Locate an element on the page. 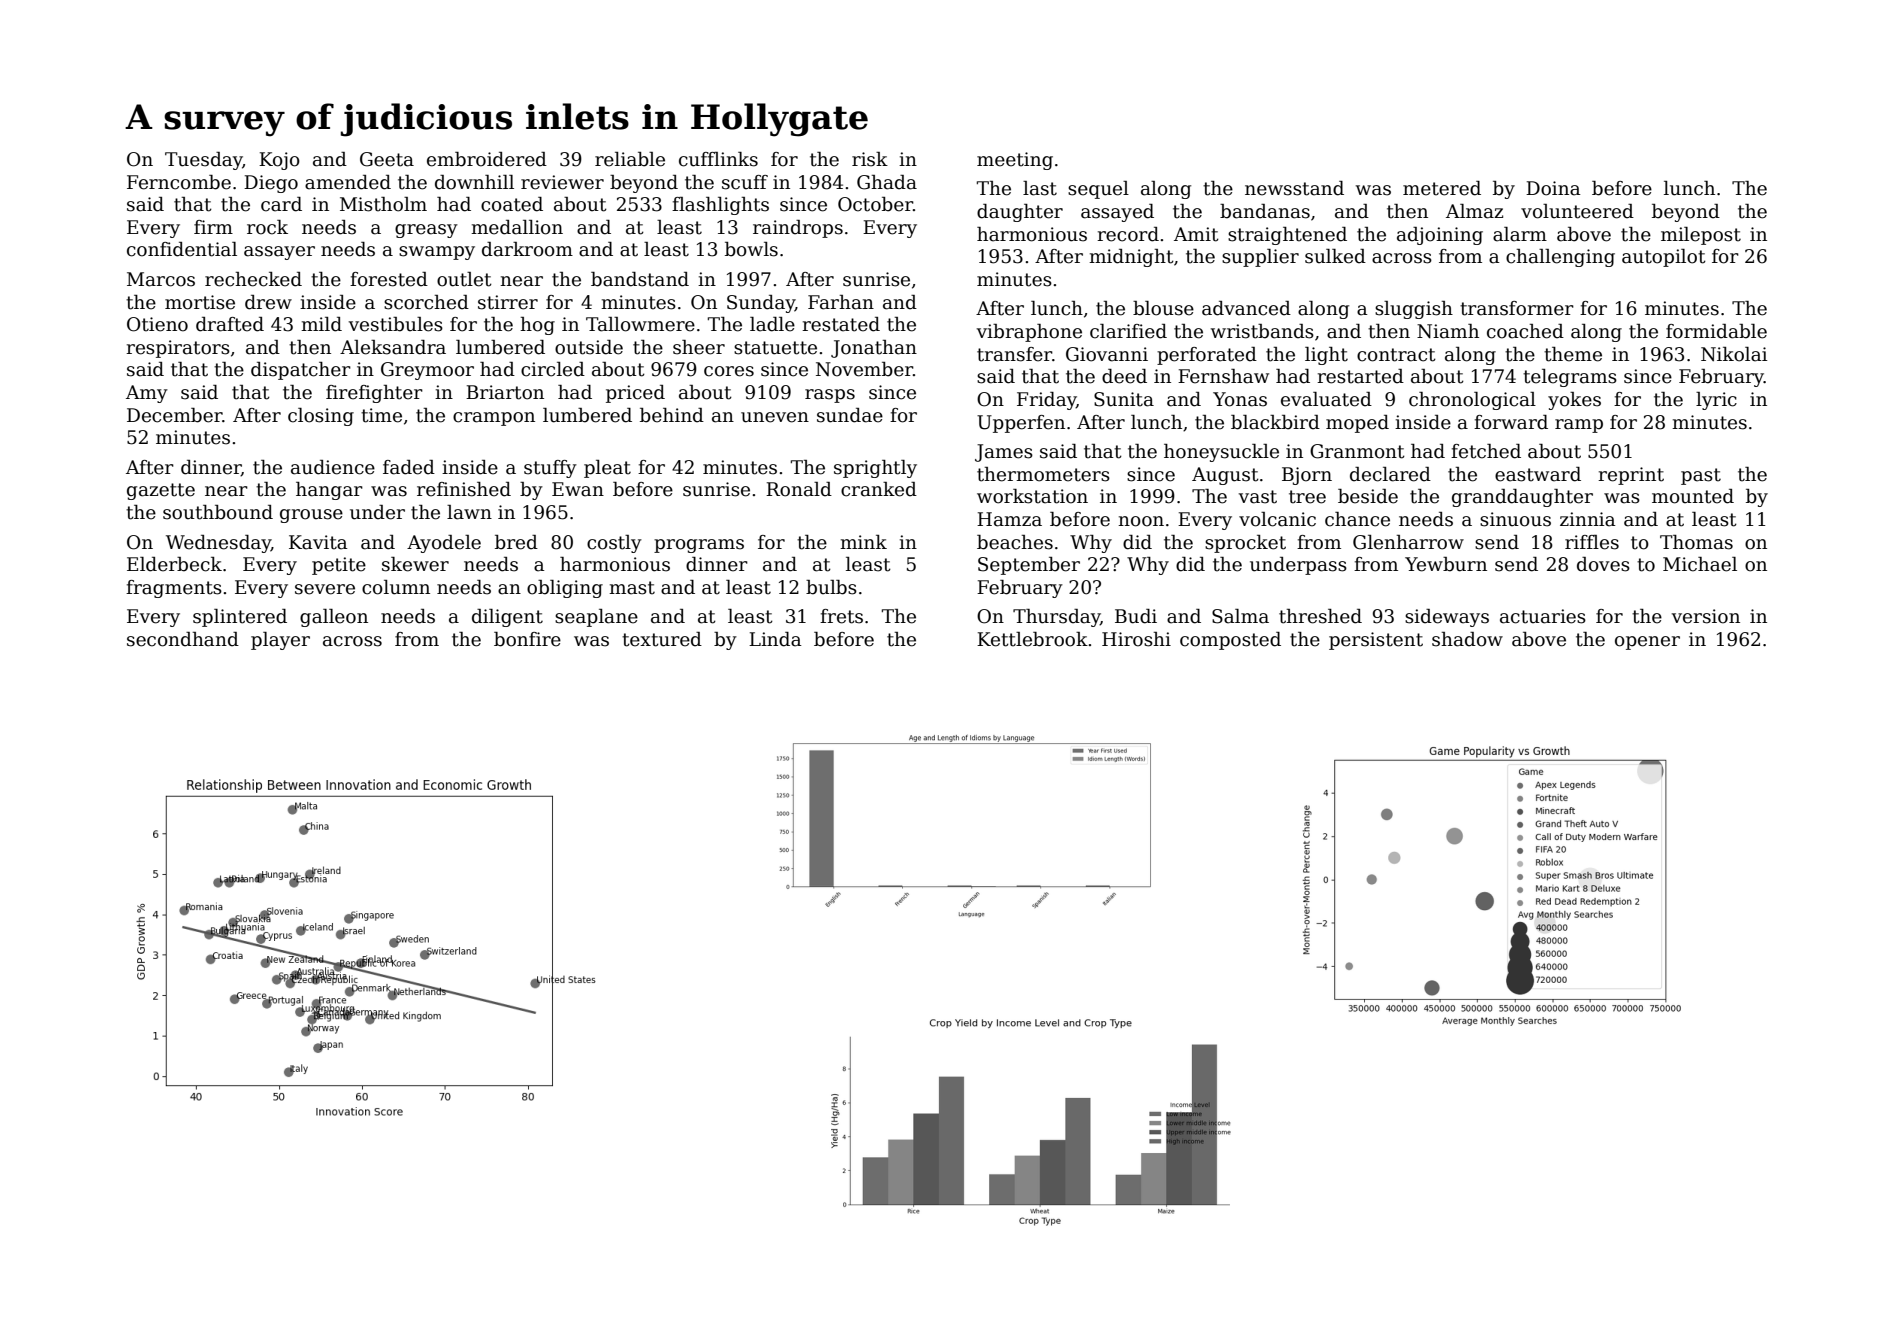 Image resolution: width=1894 pixels, height=1339 pixels. sprightly is located at coordinates (875, 469).
